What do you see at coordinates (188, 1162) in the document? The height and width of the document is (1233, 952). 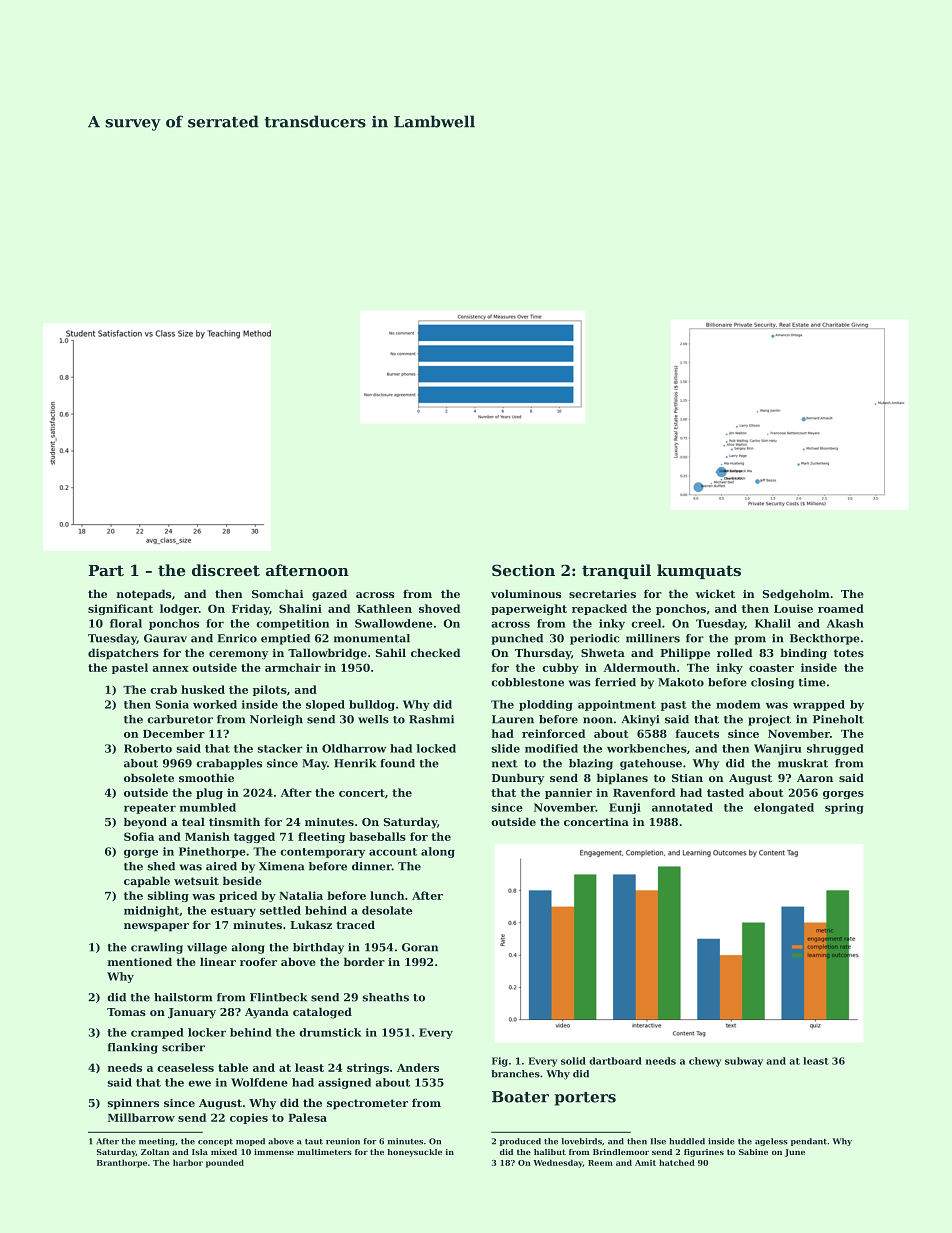 I see `harbor` at bounding box center [188, 1162].
